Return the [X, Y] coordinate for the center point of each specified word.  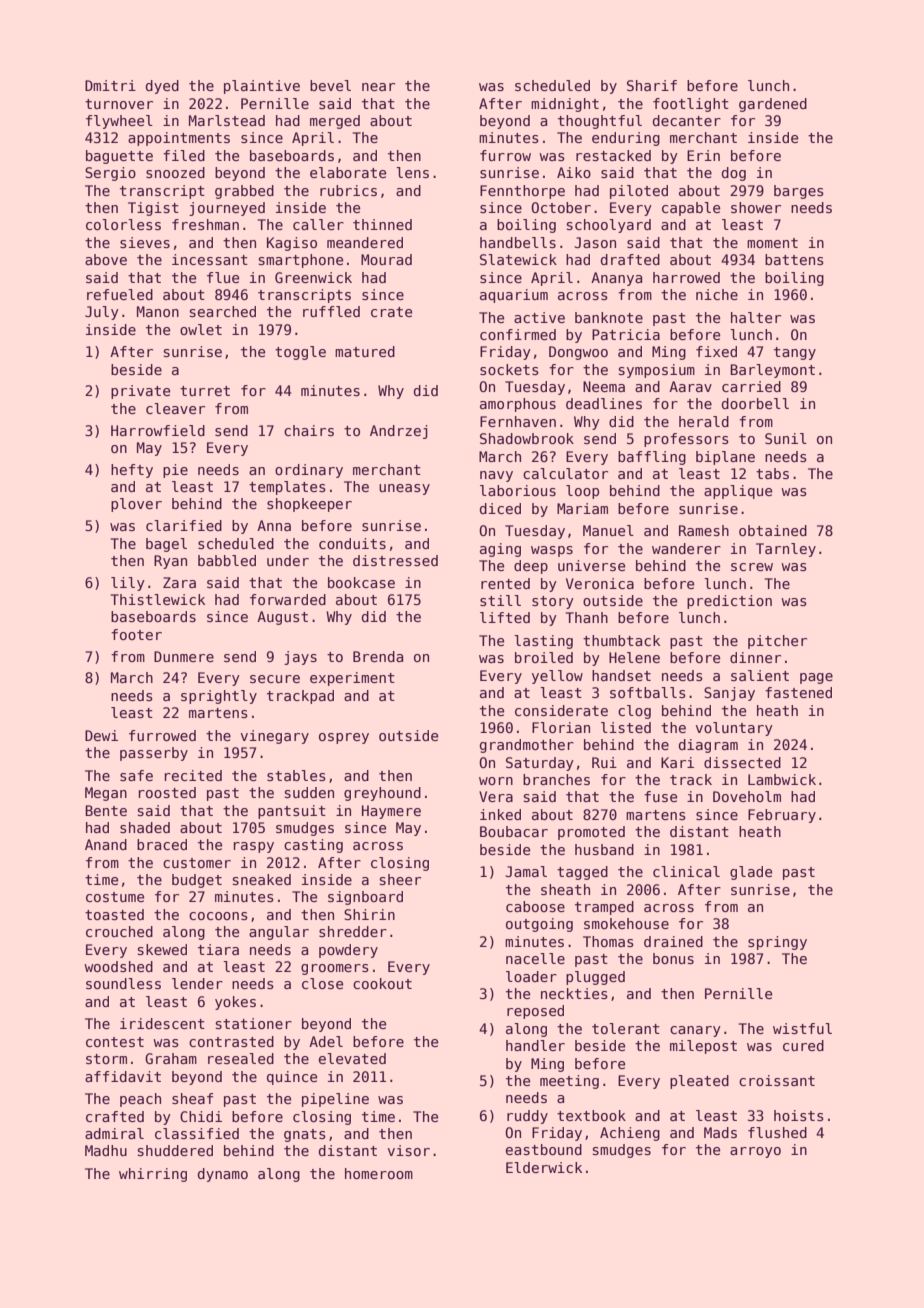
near [378, 87]
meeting [569, 1082]
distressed [395, 560]
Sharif [652, 85]
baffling [652, 458]
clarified [184, 525]
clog [634, 712]
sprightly [219, 697]
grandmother [527, 746]
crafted [115, 1116]
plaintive [262, 87]
